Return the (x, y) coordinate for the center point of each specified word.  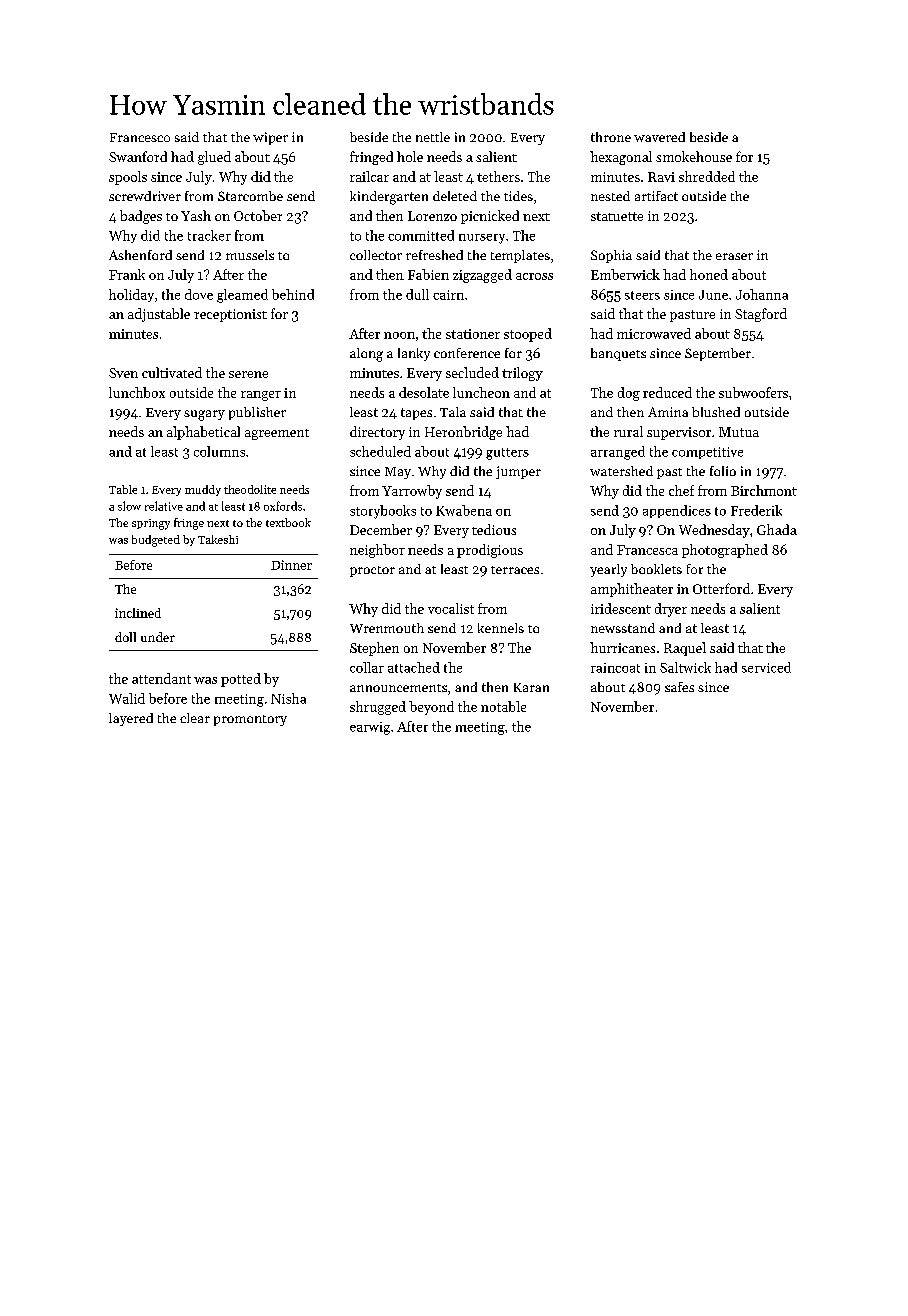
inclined (138, 613)
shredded (707, 176)
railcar (369, 176)
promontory (250, 720)
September (718, 354)
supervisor (679, 433)
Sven (123, 373)
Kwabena (464, 510)
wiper (270, 138)
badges (141, 217)
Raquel (685, 649)
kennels (501, 628)
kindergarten (389, 198)
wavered (659, 137)
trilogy (522, 374)
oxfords (283, 506)
